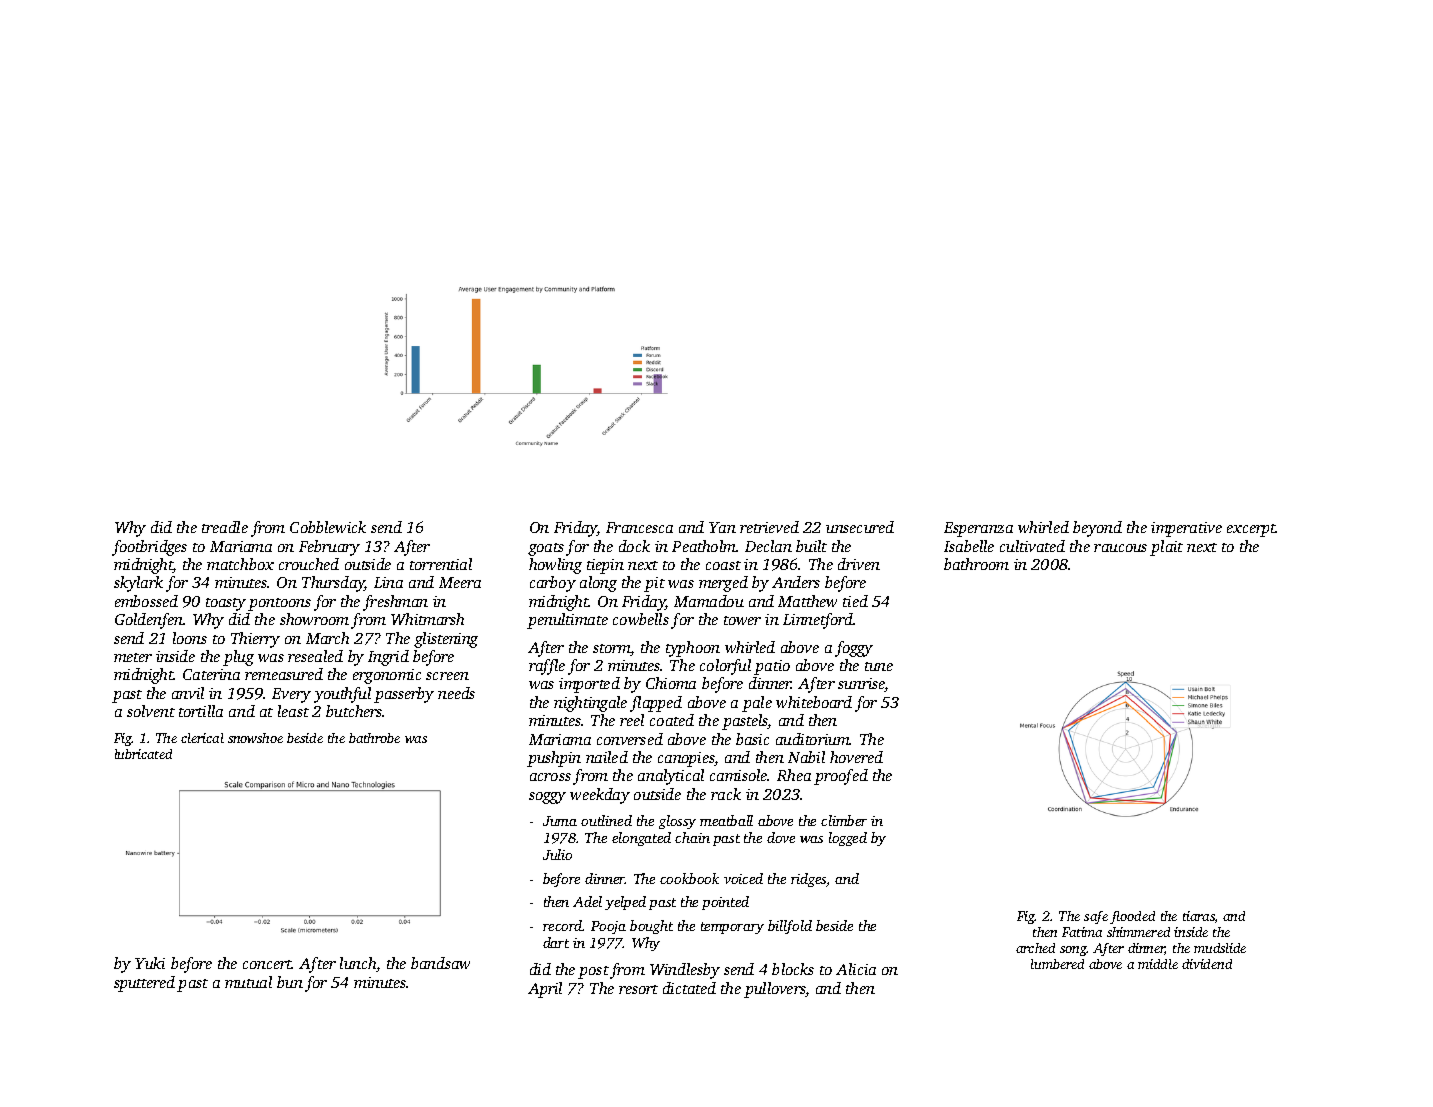 This screenshot has height=1107, width=1433. I want to click on tiepin, so click(605, 566).
